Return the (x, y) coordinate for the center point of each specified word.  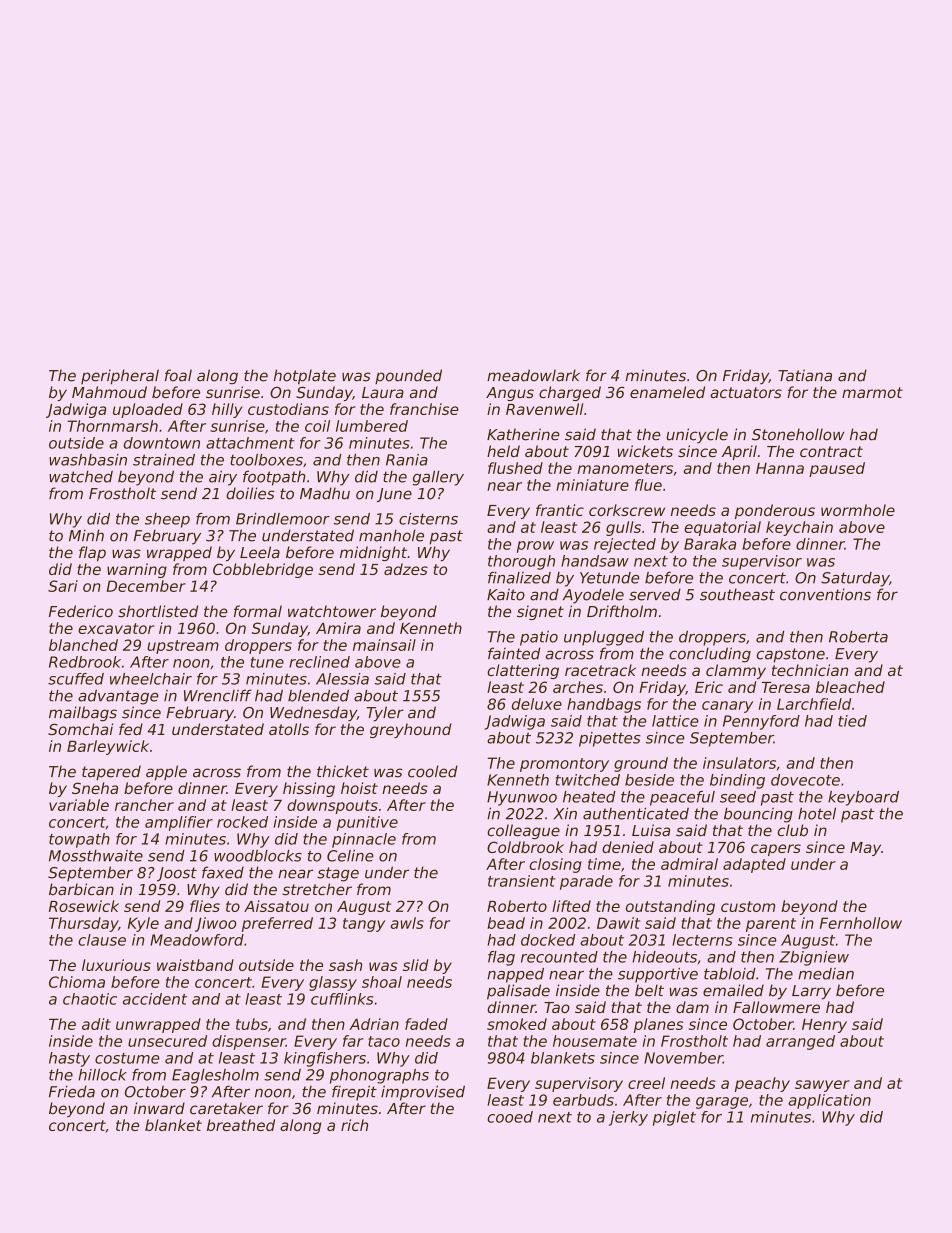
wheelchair (151, 679)
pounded (408, 376)
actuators (746, 392)
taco (384, 1041)
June (394, 495)
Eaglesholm (215, 1076)
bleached (850, 687)
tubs (252, 1024)
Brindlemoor (283, 519)
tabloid (730, 974)
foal (178, 375)
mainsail (384, 645)
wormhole (858, 510)
